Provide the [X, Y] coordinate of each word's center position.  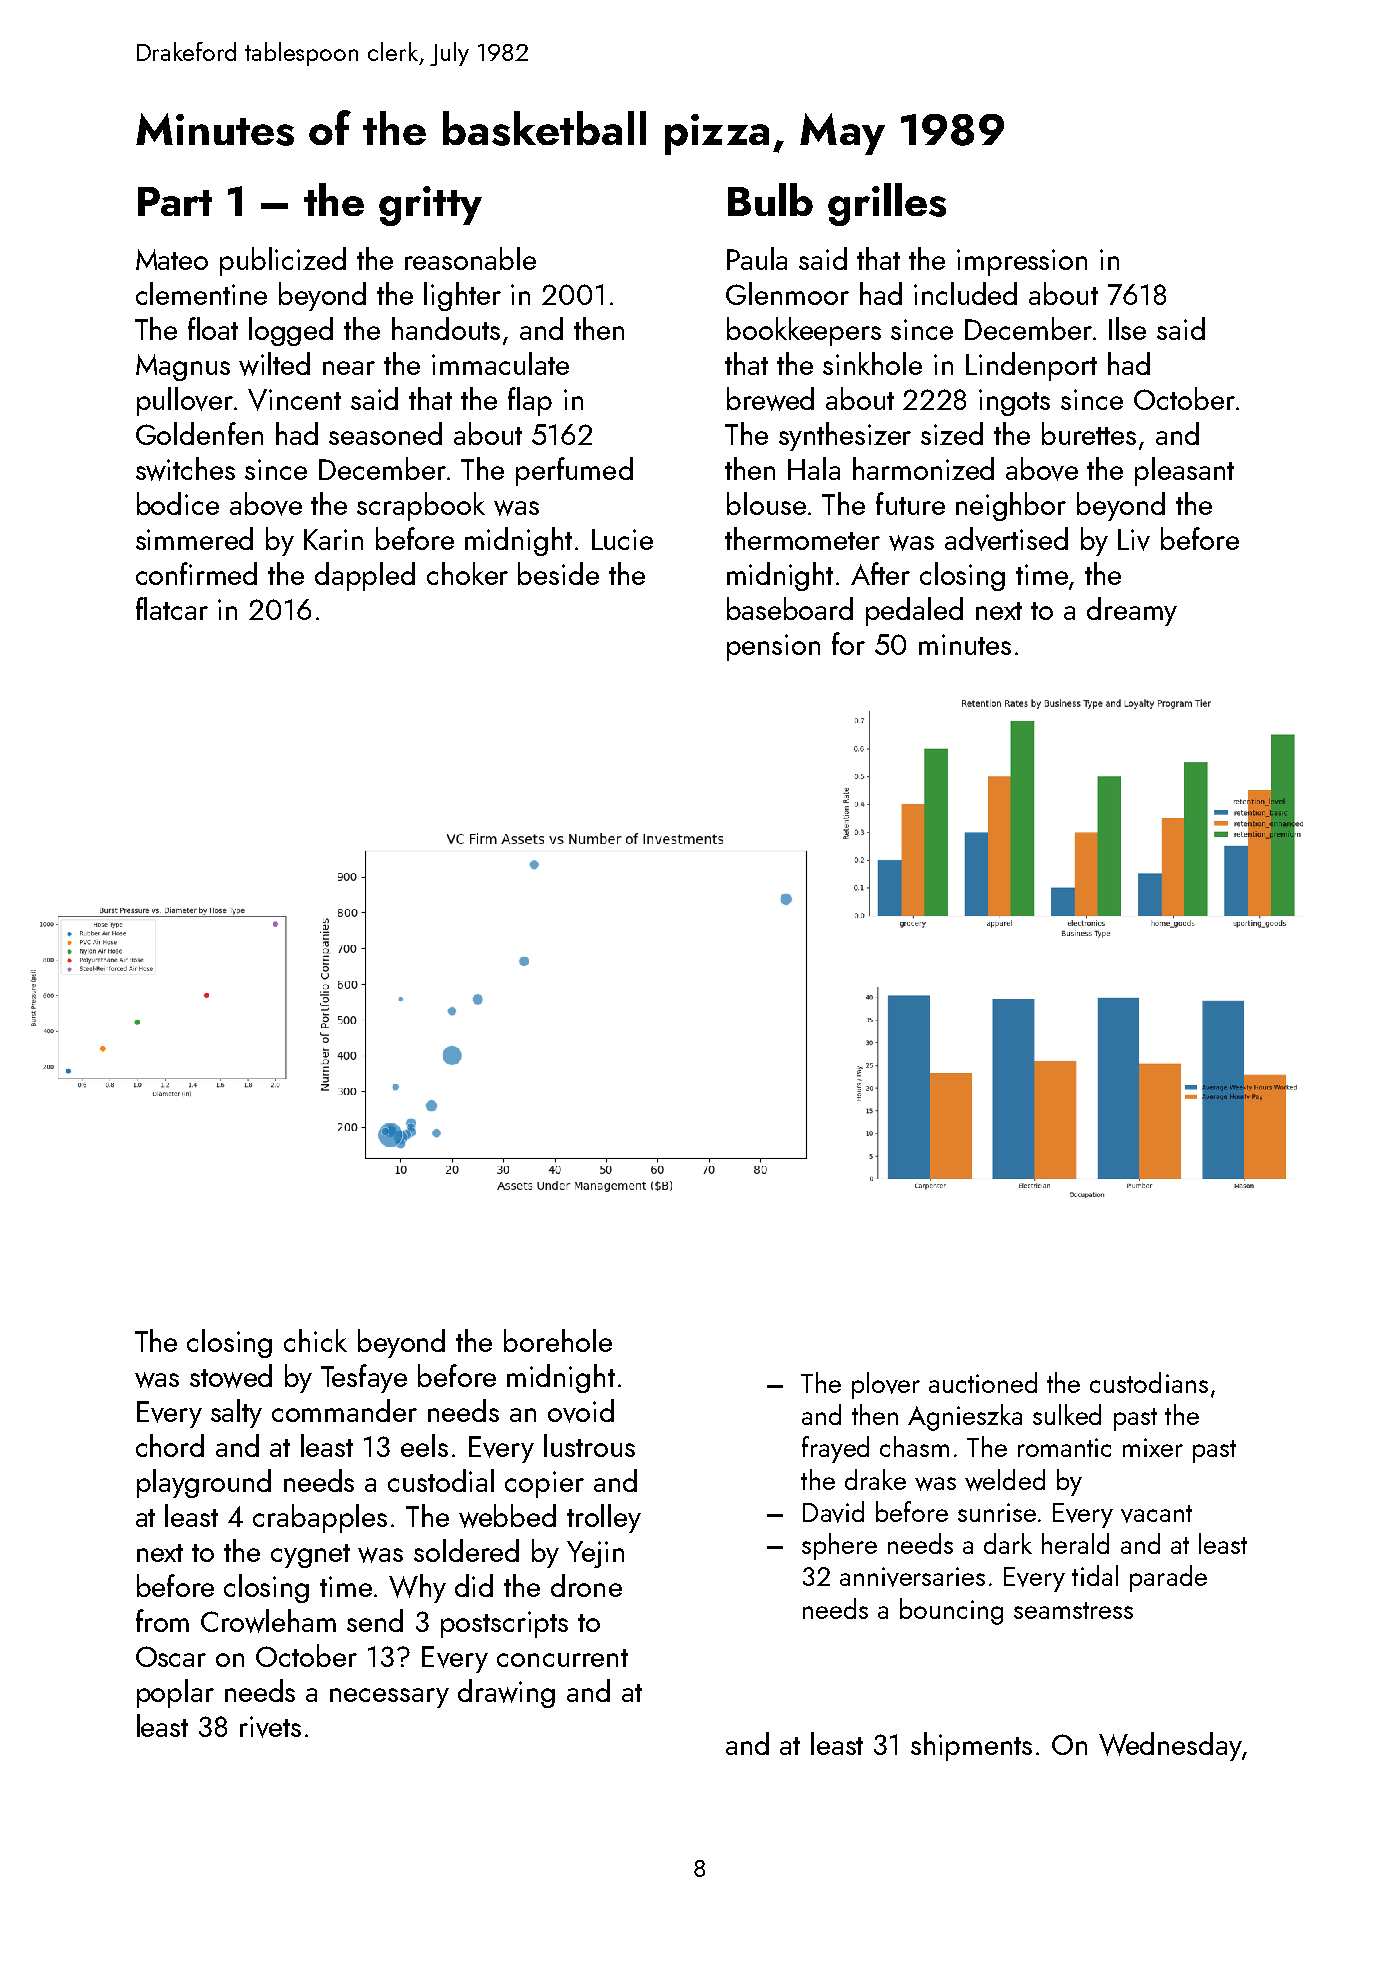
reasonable [470, 258]
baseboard [790, 608]
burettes [1089, 433]
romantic [1064, 1447]
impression [1022, 262]
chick [315, 1340]
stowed [231, 1376]
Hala [814, 468]
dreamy [1132, 611]
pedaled [914, 611]
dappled [365, 576]
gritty [430, 206]
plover [886, 1385]
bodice [178, 503]
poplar [175, 1693]
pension [773, 647]
